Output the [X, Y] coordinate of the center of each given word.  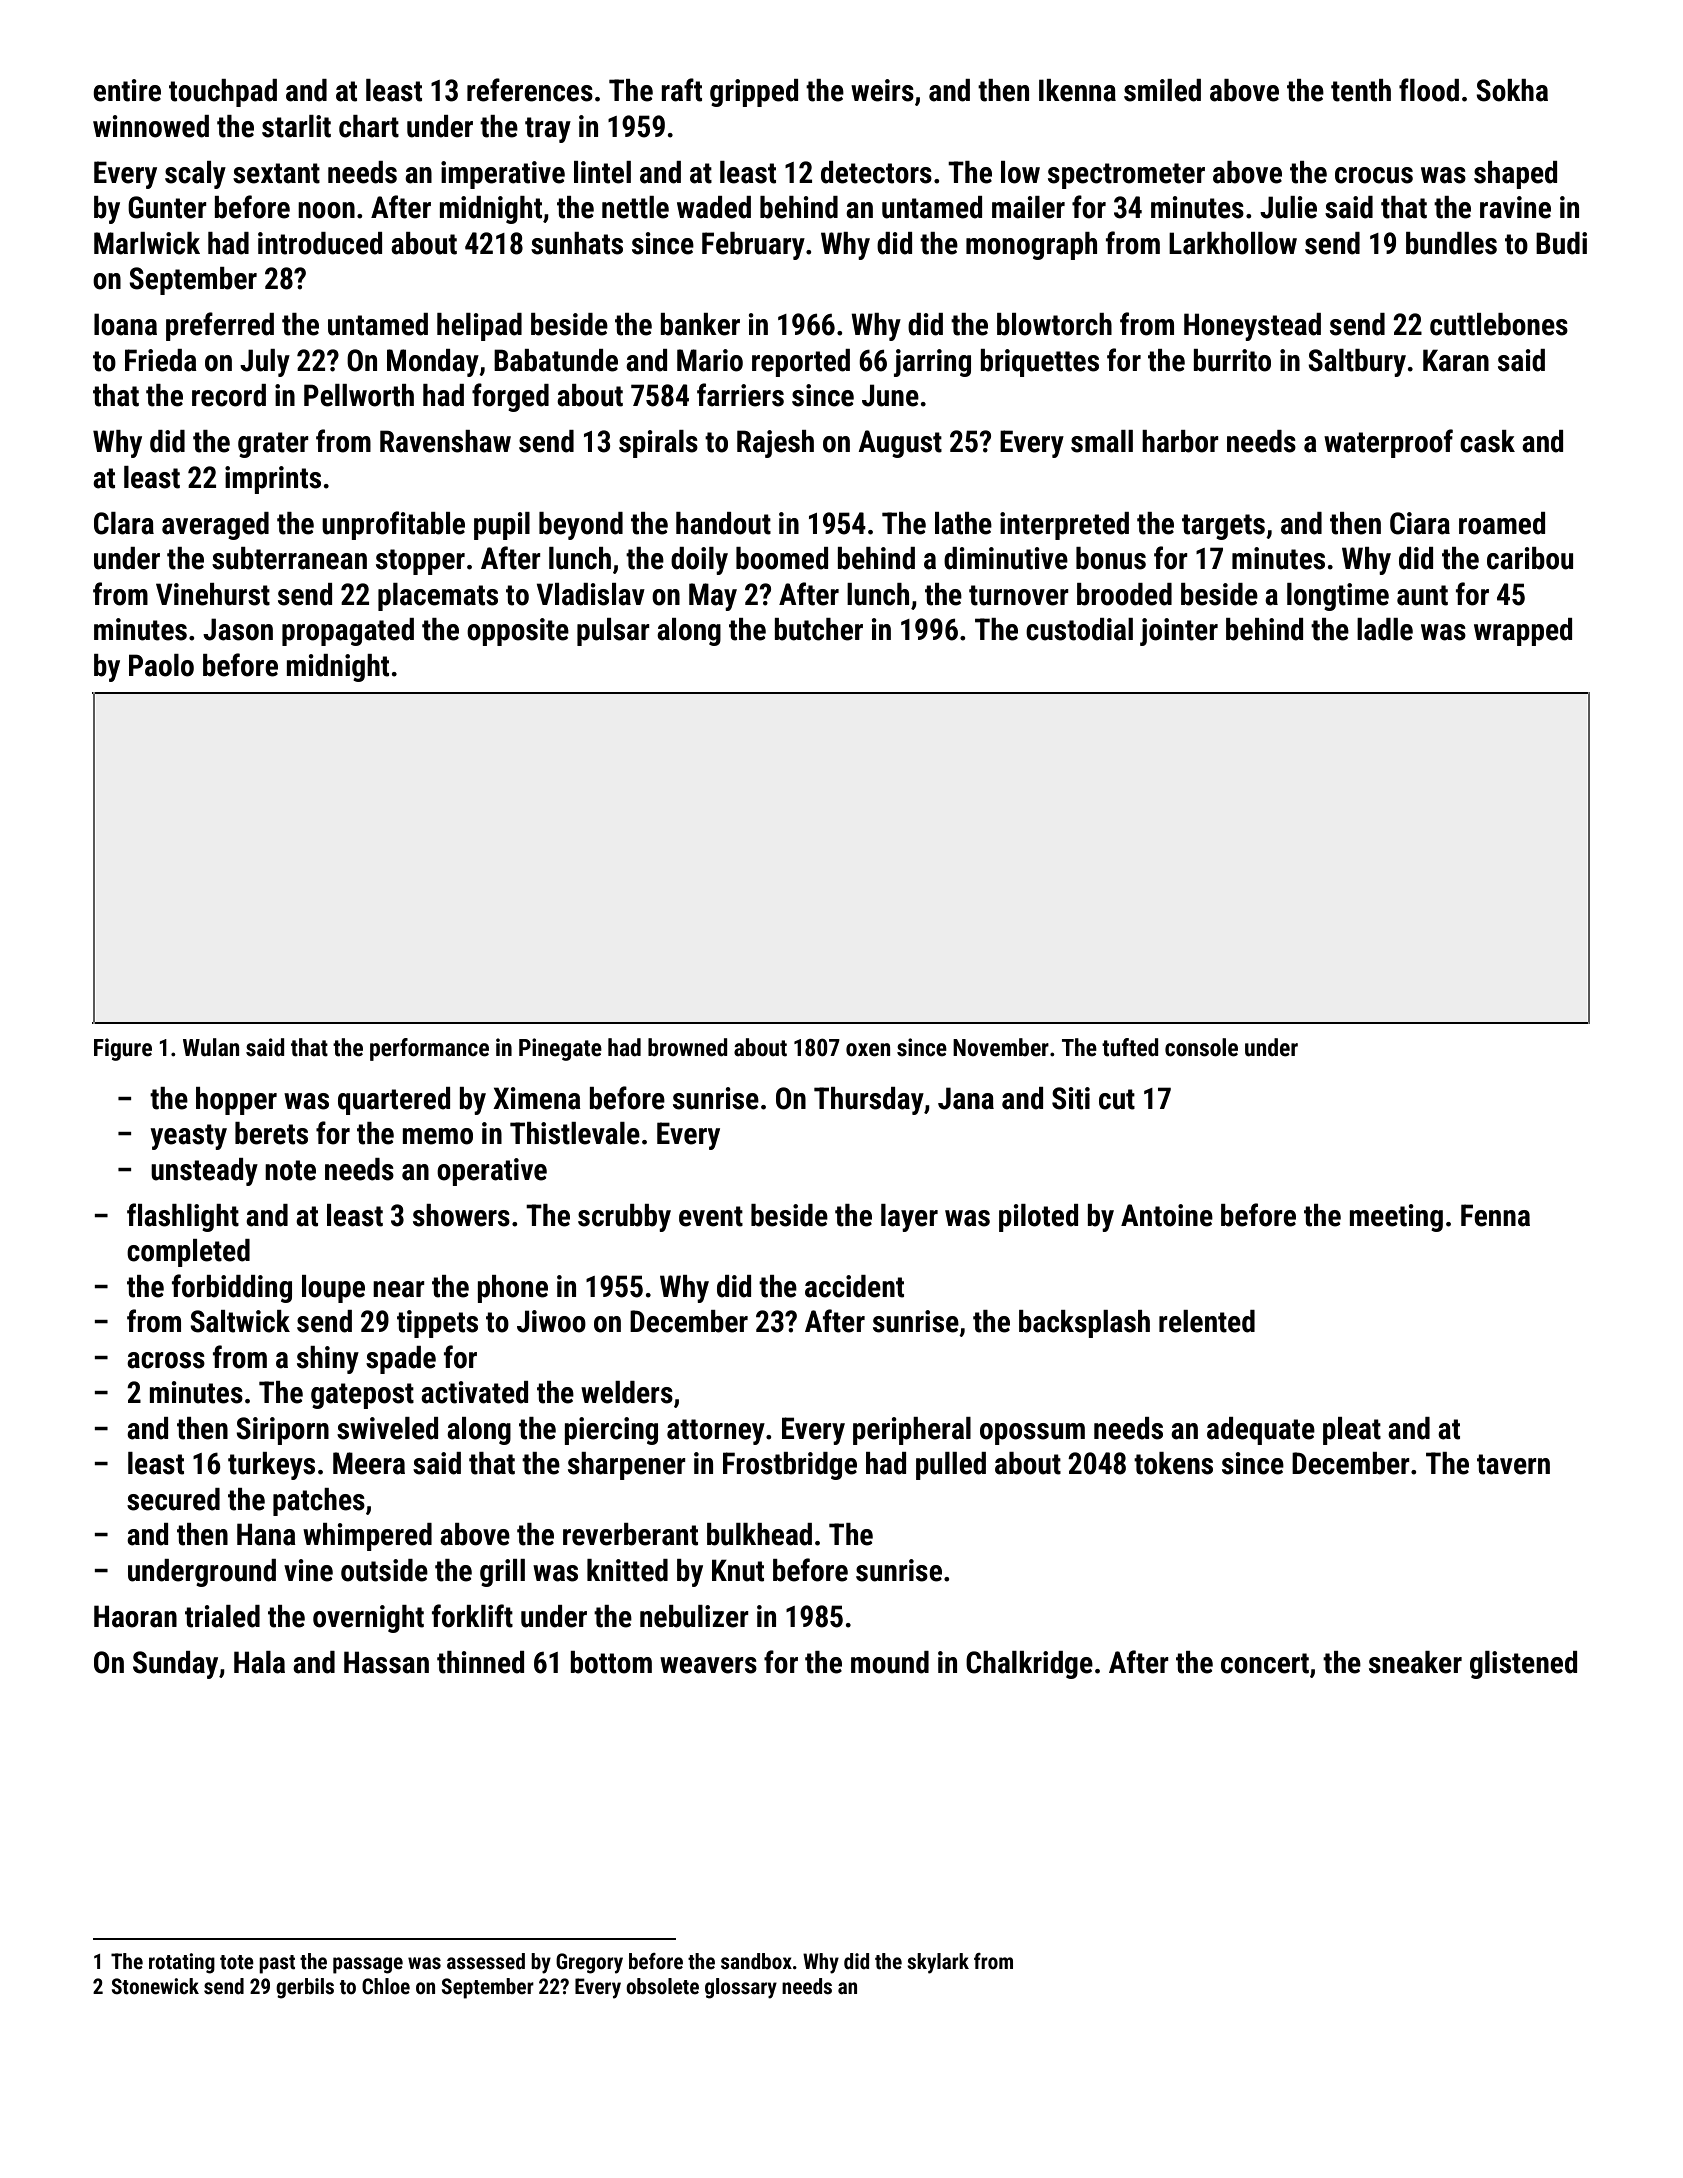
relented [1207, 1321]
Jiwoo [551, 1321]
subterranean [289, 558]
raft [681, 90]
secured [173, 1499]
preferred [220, 326]
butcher [818, 629]
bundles [1451, 243]
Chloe [386, 1986]
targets [1223, 527]
